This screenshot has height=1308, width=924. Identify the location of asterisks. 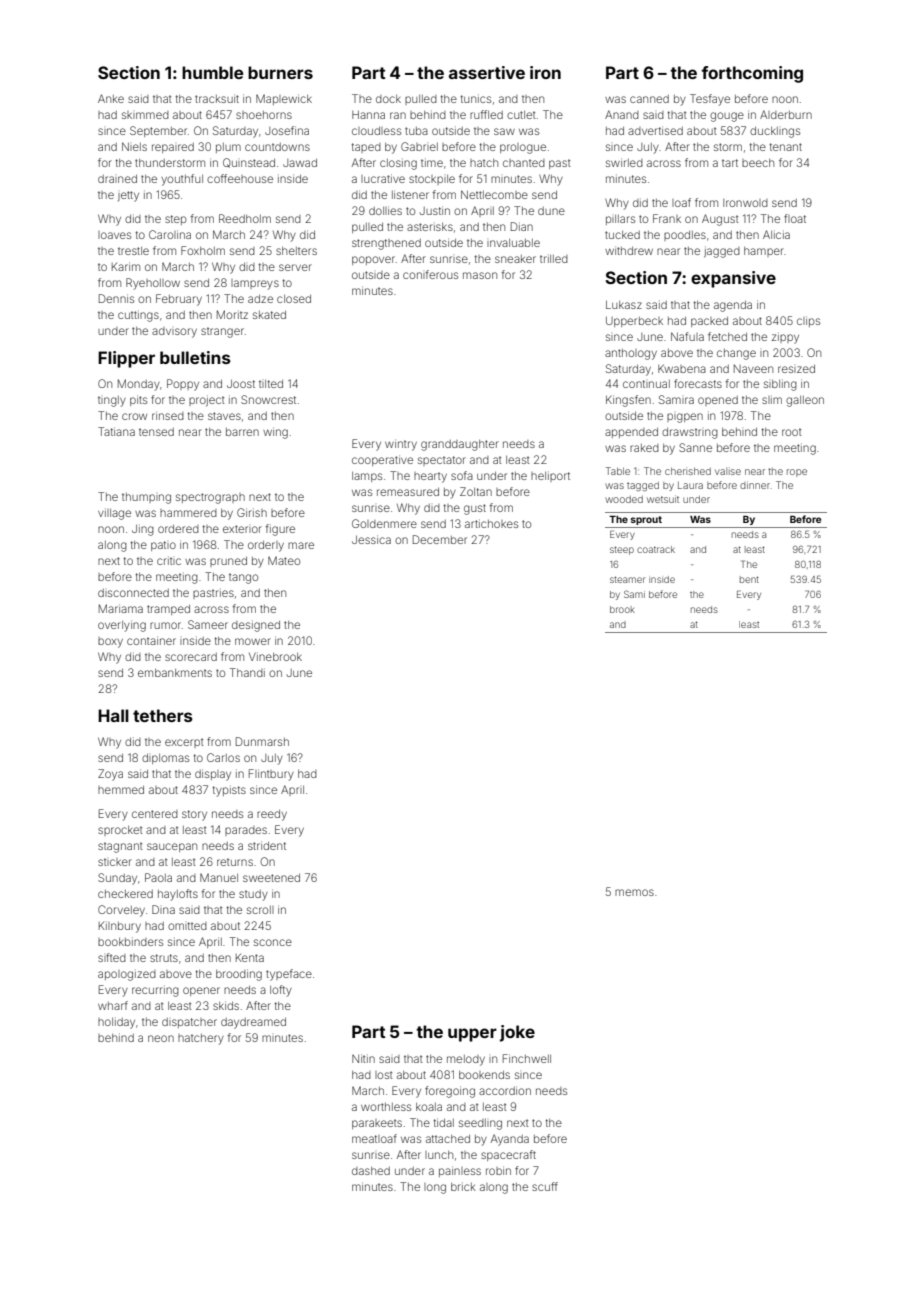
(430, 226).
